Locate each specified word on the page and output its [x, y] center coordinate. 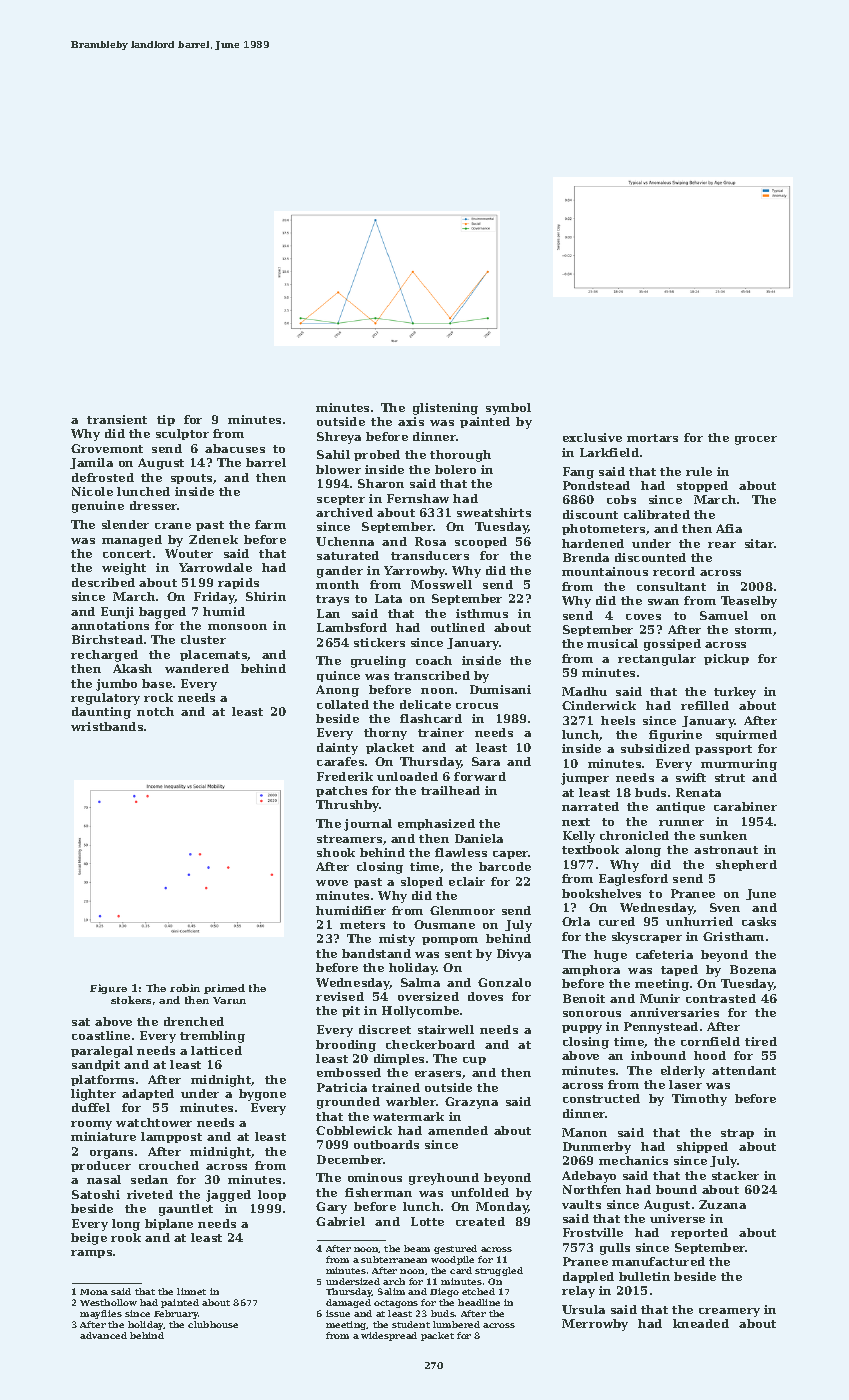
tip [166, 420]
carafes [340, 761]
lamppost [171, 1137]
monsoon [237, 627]
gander [340, 572]
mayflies [101, 1314]
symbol [508, 409]
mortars [652, 438]
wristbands [107, 726]
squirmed [746, 735]
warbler [411, 1101]
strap [737, 1134]
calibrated [657, 514]
